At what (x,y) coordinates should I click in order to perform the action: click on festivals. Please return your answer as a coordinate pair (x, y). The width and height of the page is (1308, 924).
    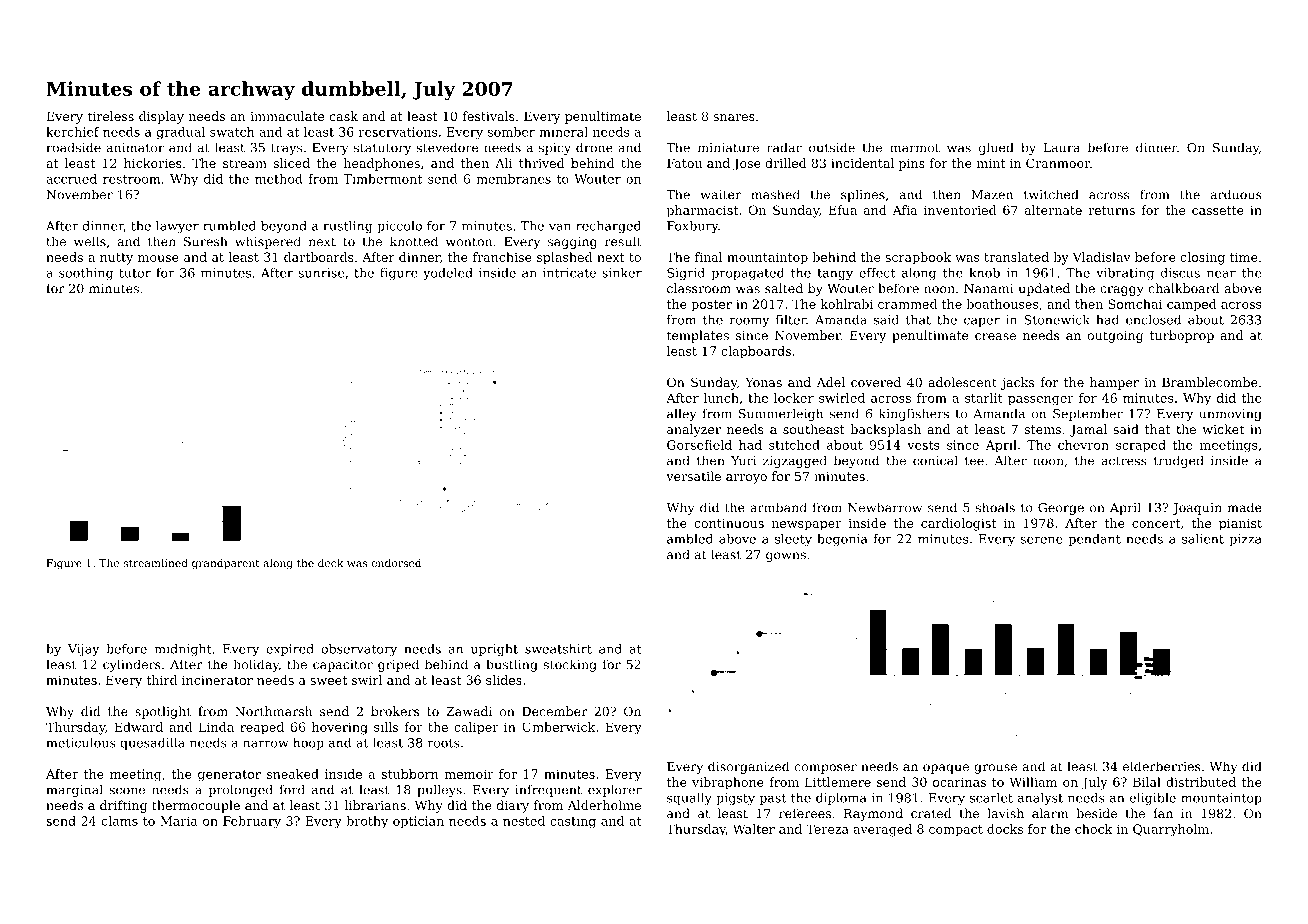
    Looking at the image, I should click on (489, 116).
